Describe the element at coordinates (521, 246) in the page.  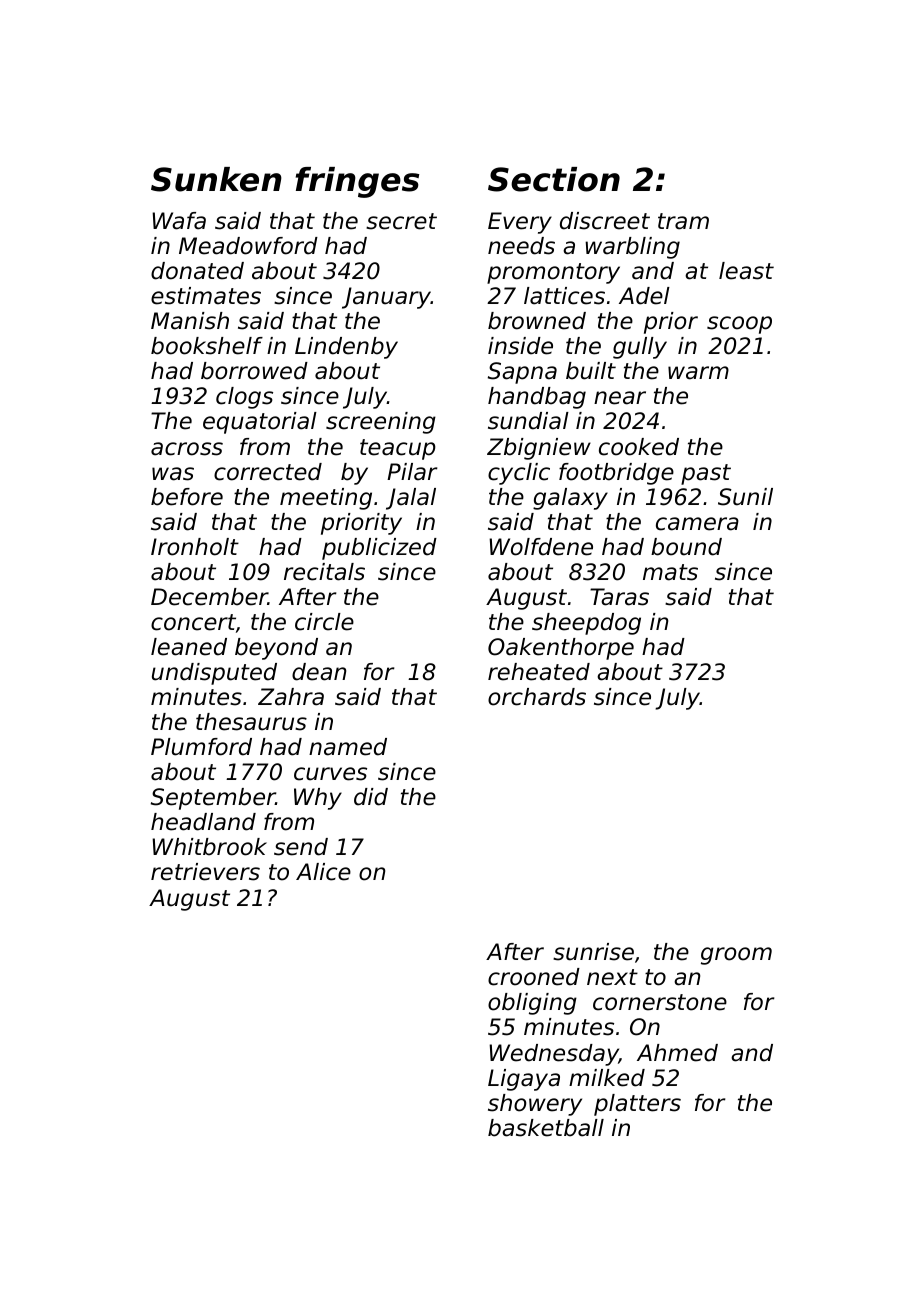
I see `needs` at that location.
